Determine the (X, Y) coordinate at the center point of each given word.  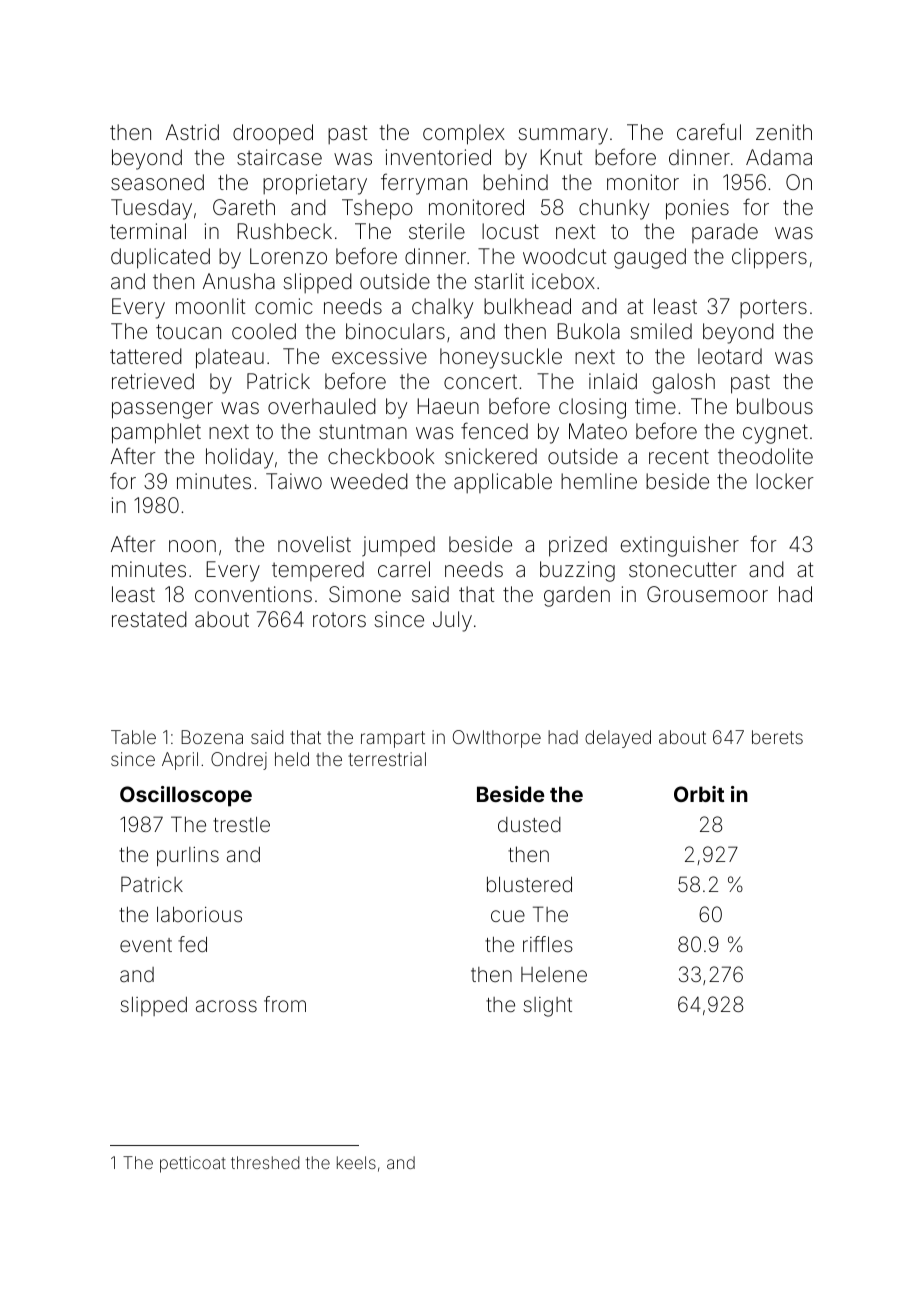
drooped (273, 134)
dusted (529, 824)
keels (356, 1162)
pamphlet (156, 433)
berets (777, 737)
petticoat (193, 1164)
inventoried (438, 157)
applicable (503, 483)
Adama (779, 157)
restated (149, 619)
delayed (618, 739)
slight (547, 1007)
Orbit (699, 794)
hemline (599, 481)
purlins (188, 856)
